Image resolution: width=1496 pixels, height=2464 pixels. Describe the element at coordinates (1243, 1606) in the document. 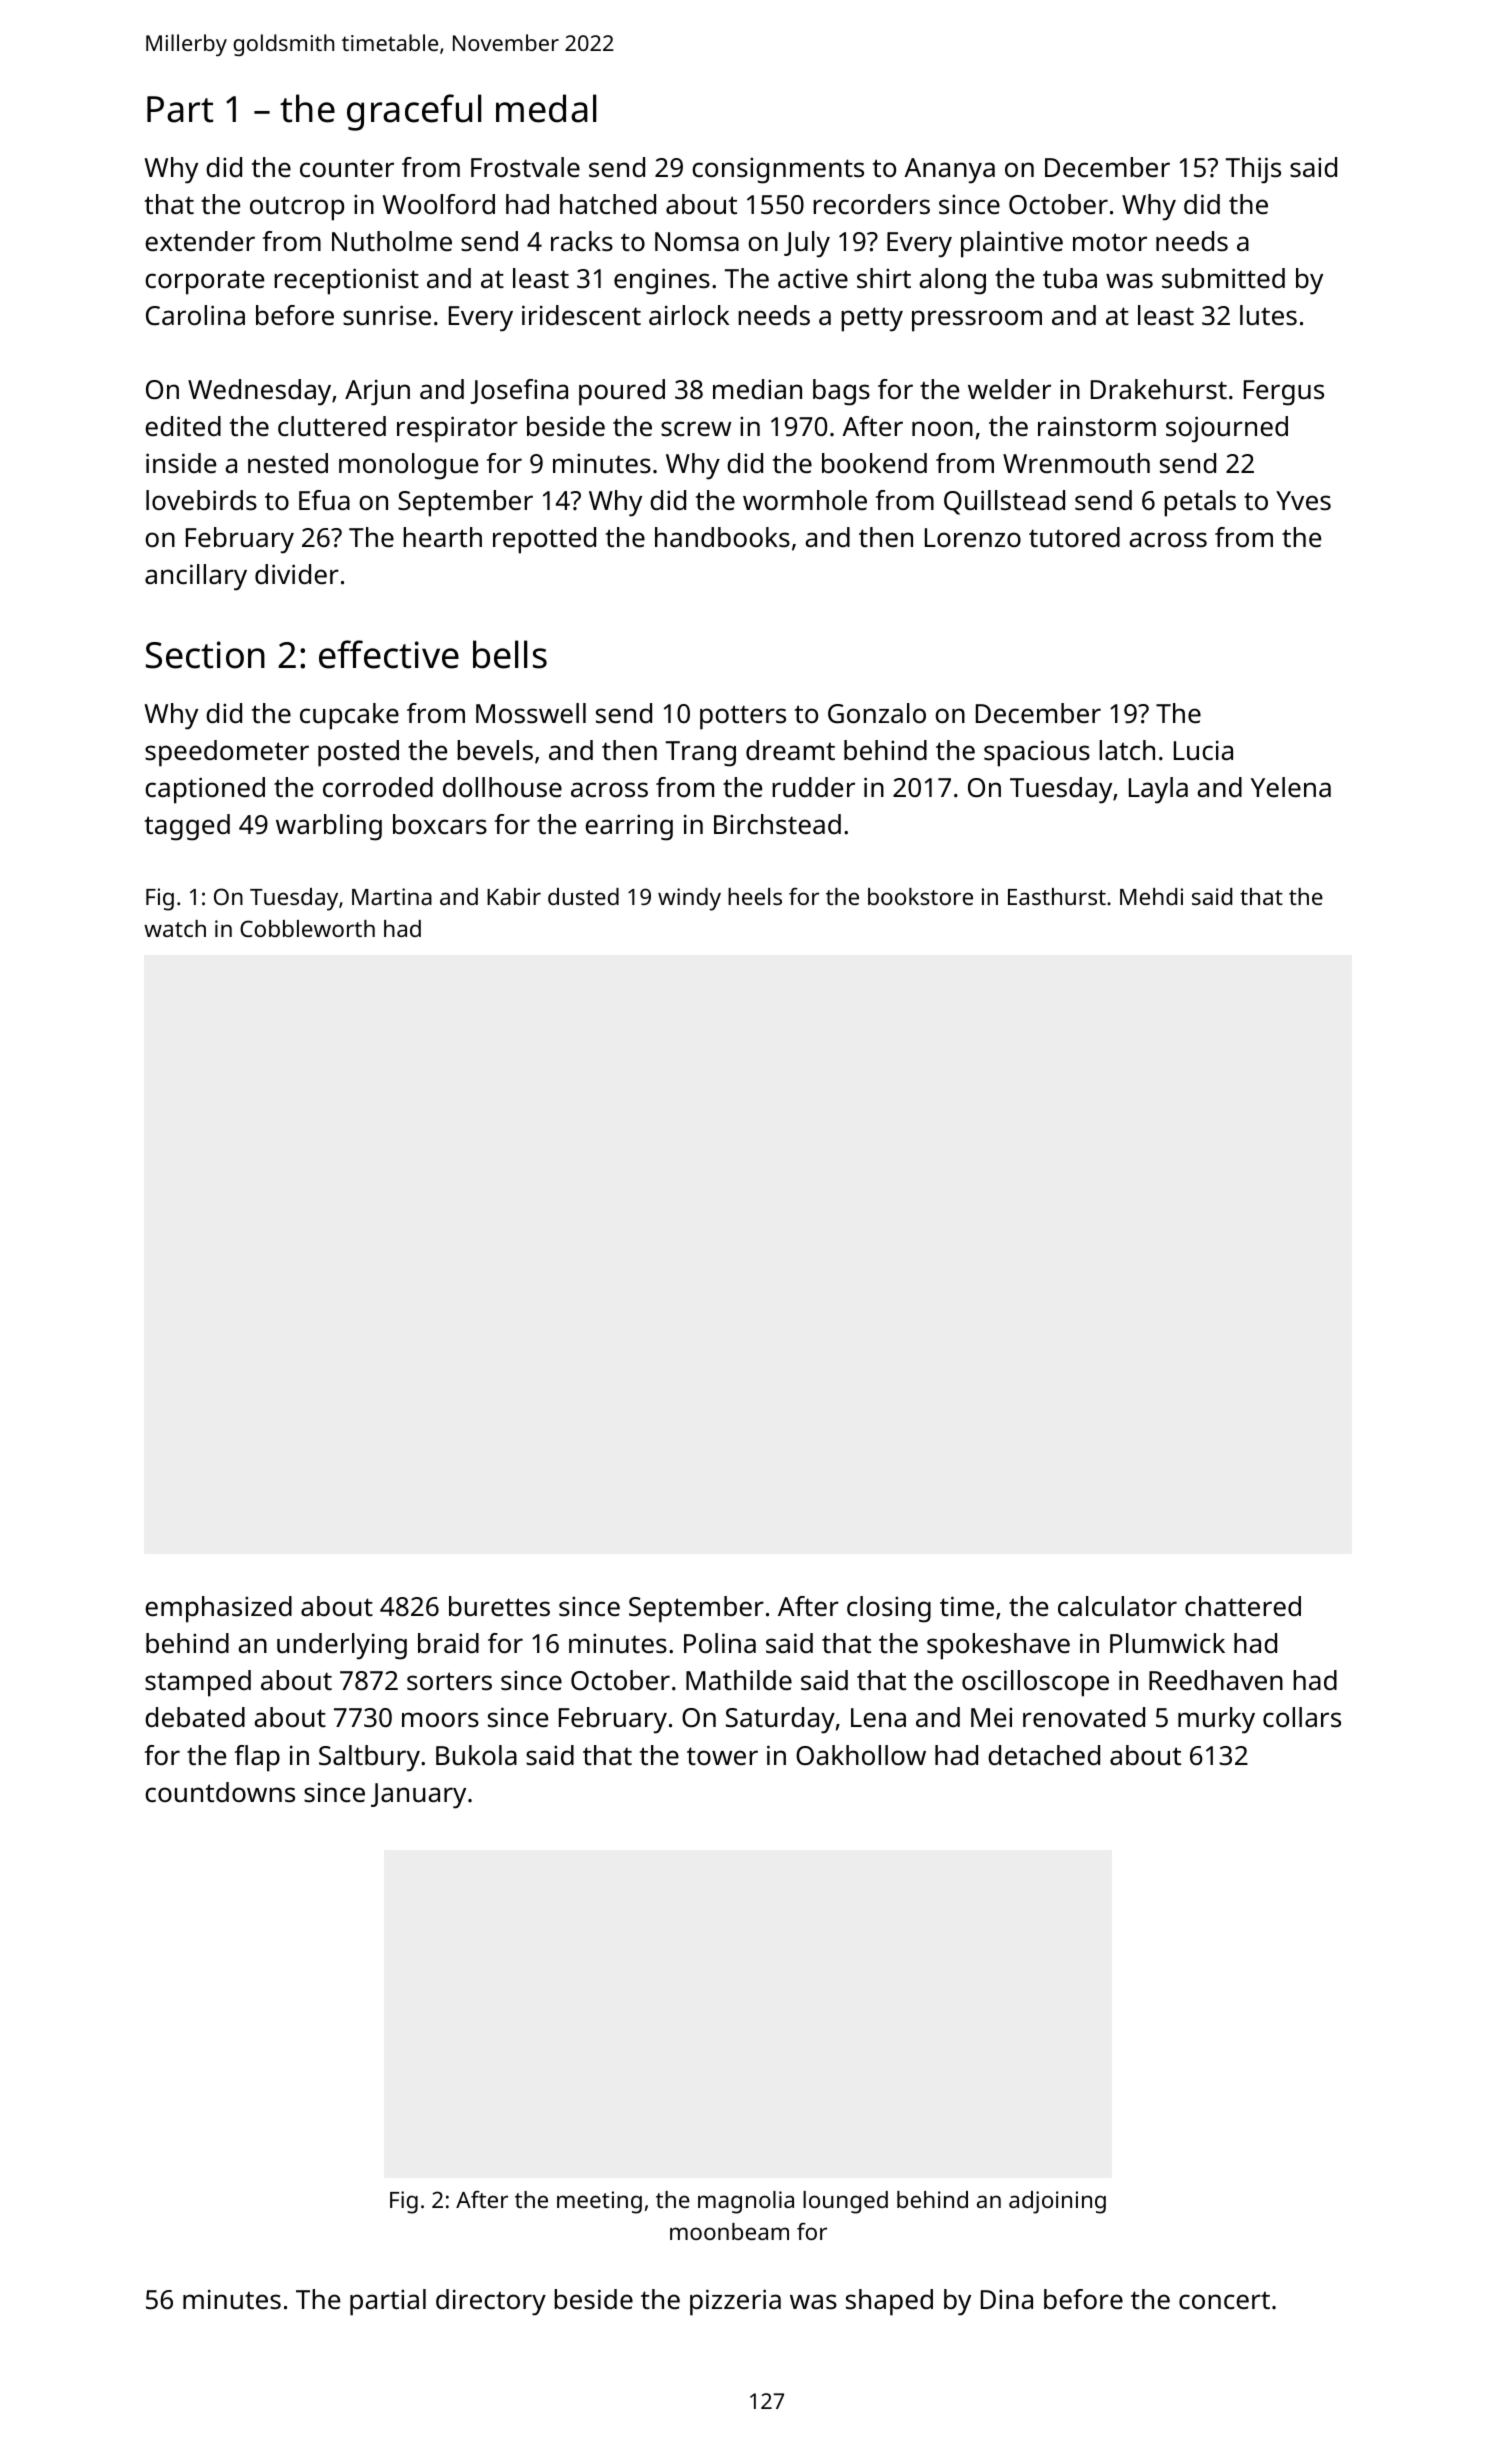

I see `chattered` at that location.
